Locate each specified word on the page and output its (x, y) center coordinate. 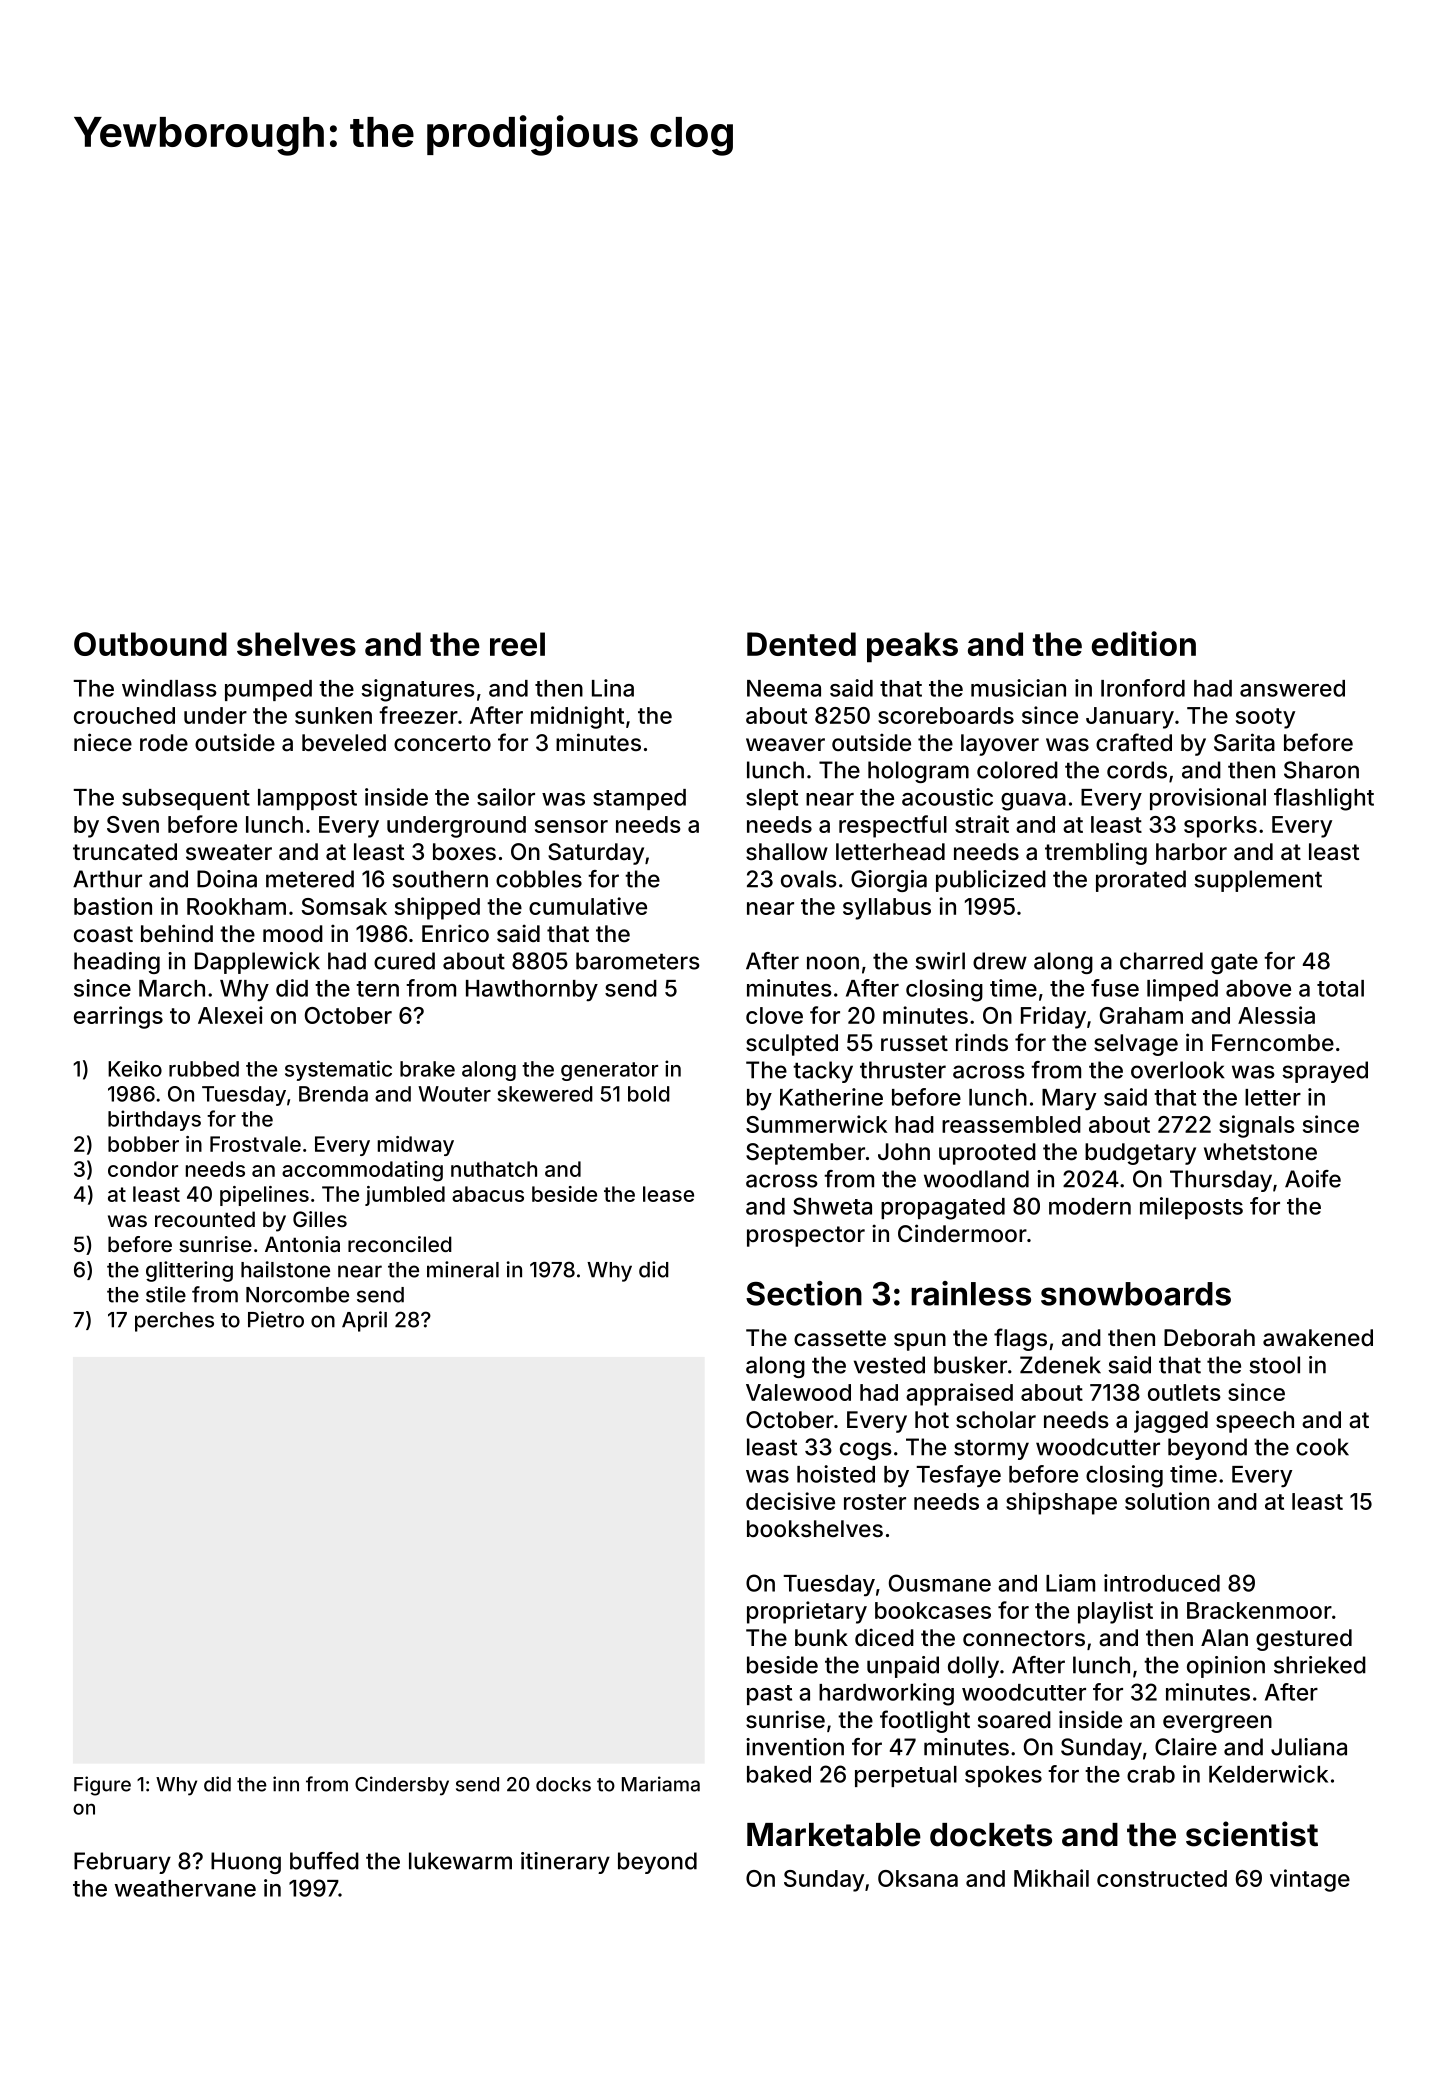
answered (1292, 688)
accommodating (362, 1171)
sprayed (1325, 1072)
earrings (118, 1017)
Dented (801, 644)
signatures (418, 690)
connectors (1024, 1638)
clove (774, 1015)
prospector (806, 1236)
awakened (1318, 1338)
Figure (102, 1786)
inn (286, 1784)
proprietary (807, 1612)
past (769, 1695)
